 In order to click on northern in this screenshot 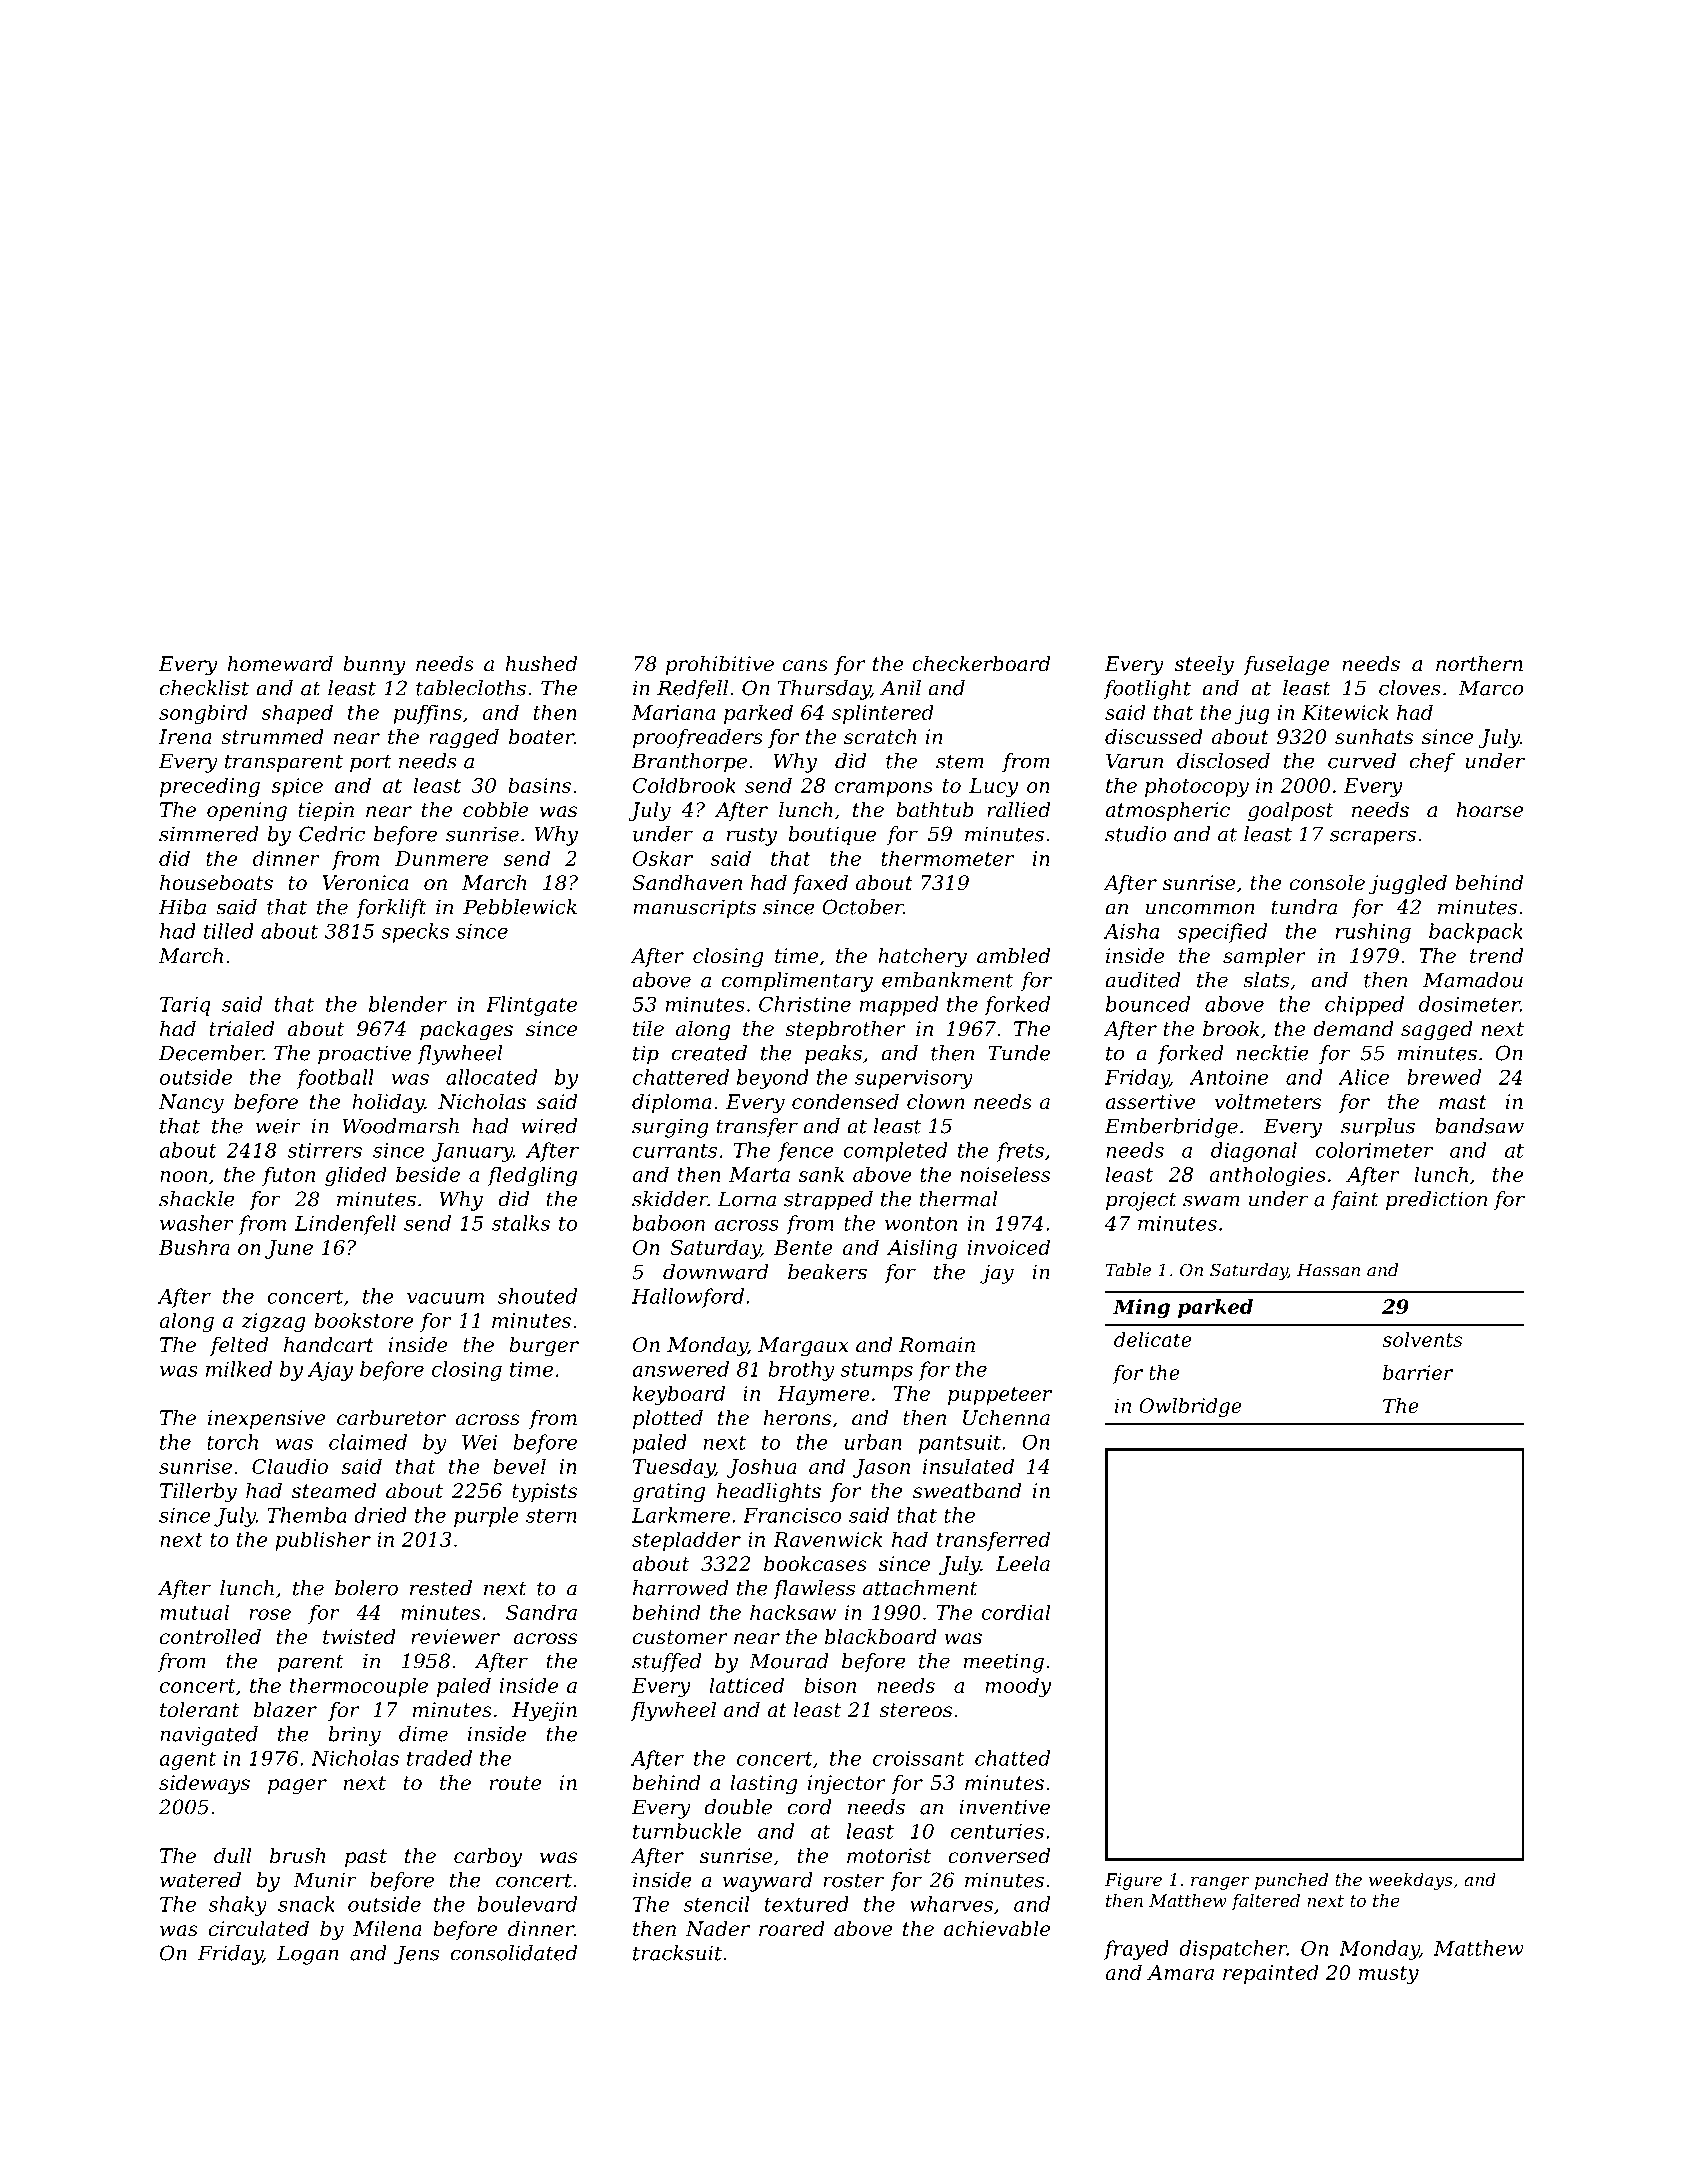, I will do `click(1479, 664)`.
